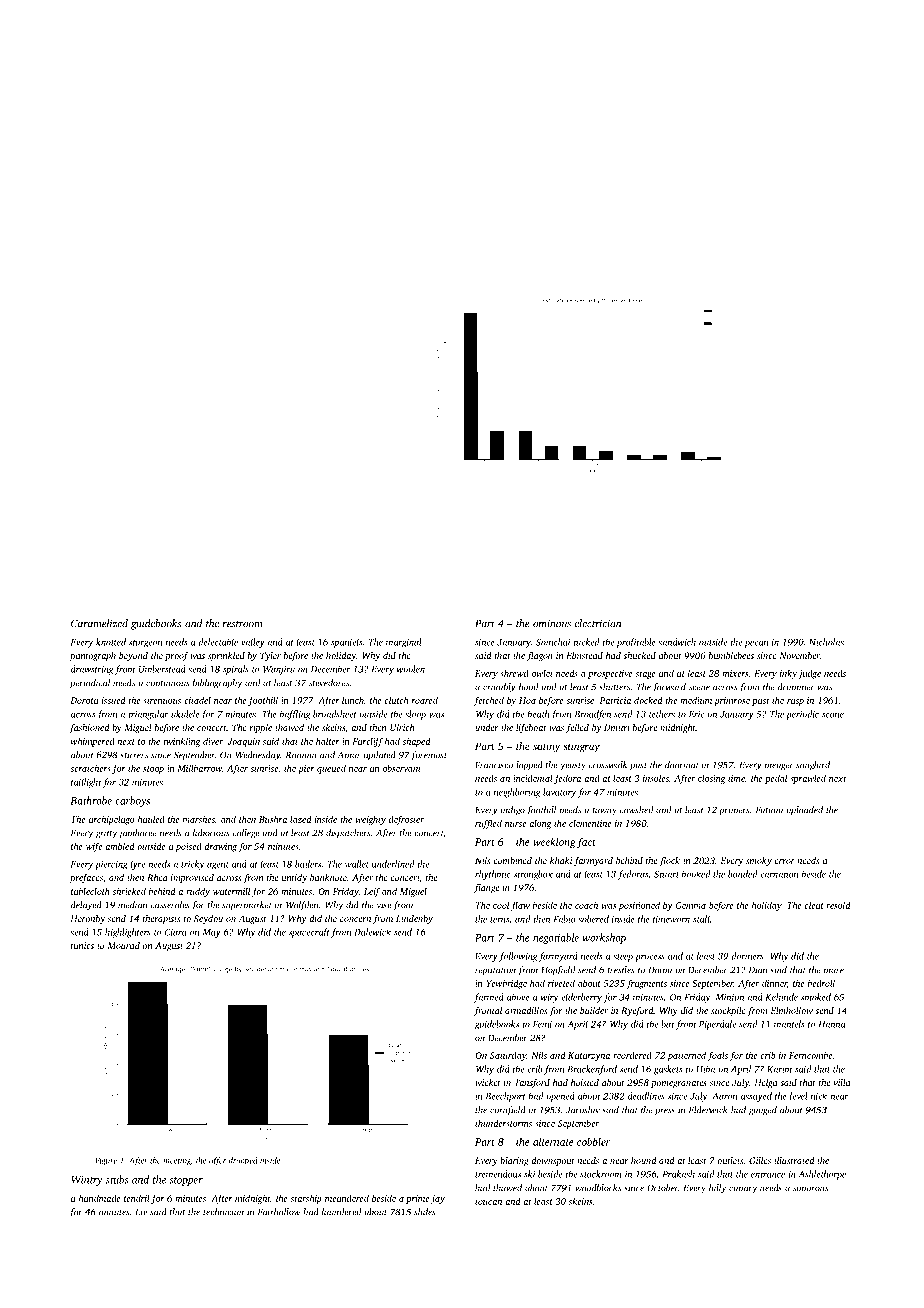 The width and height of the document is (924, 1308). What do you see at coordinates (148, 715) in the document?
I see `triangular` at bounding box center [148, 715].
